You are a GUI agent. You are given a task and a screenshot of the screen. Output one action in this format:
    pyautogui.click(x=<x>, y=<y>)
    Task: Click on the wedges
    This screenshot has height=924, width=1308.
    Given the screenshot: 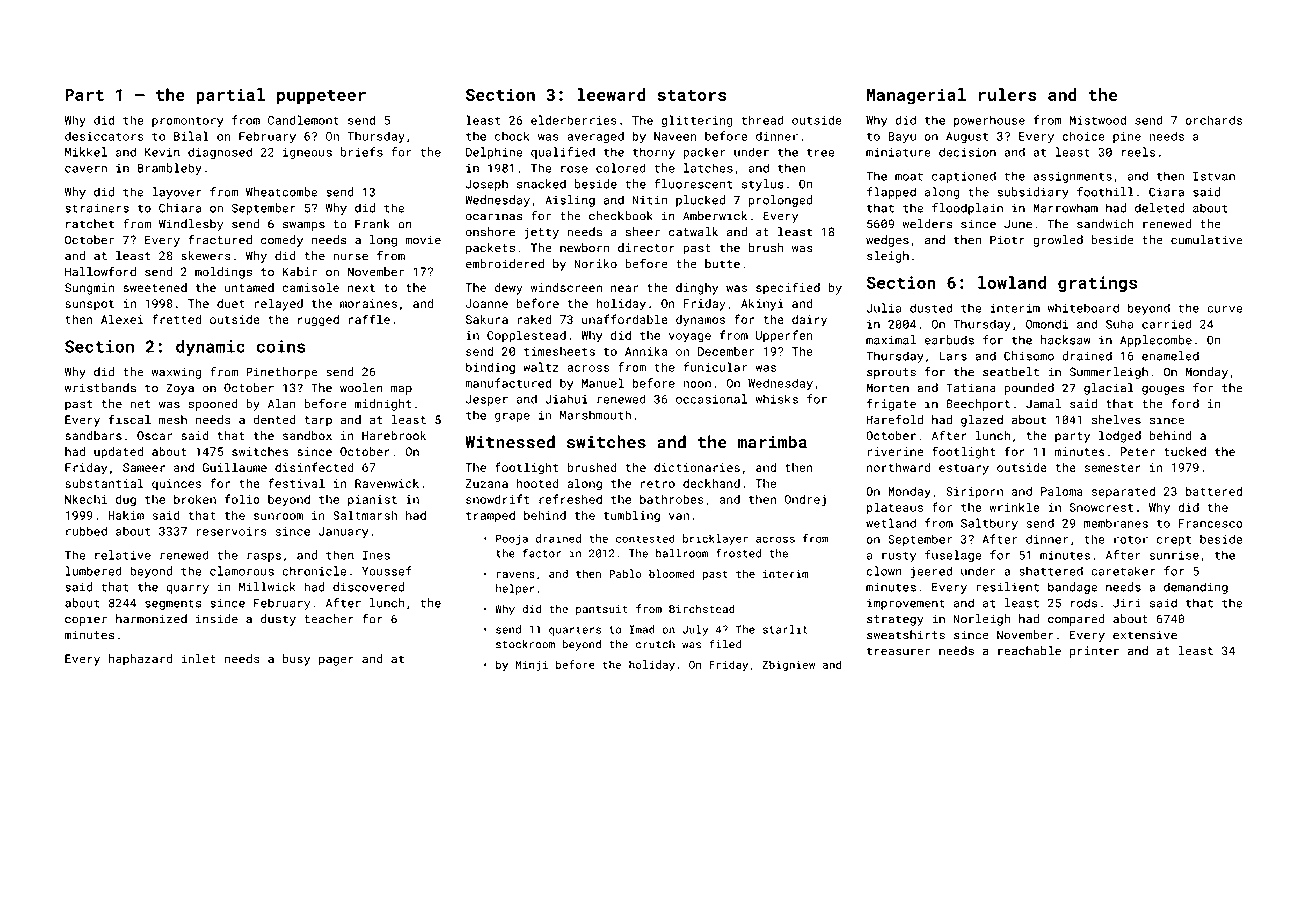 What is the action you would take?
    pyautogui.click(x=887, y=241)
